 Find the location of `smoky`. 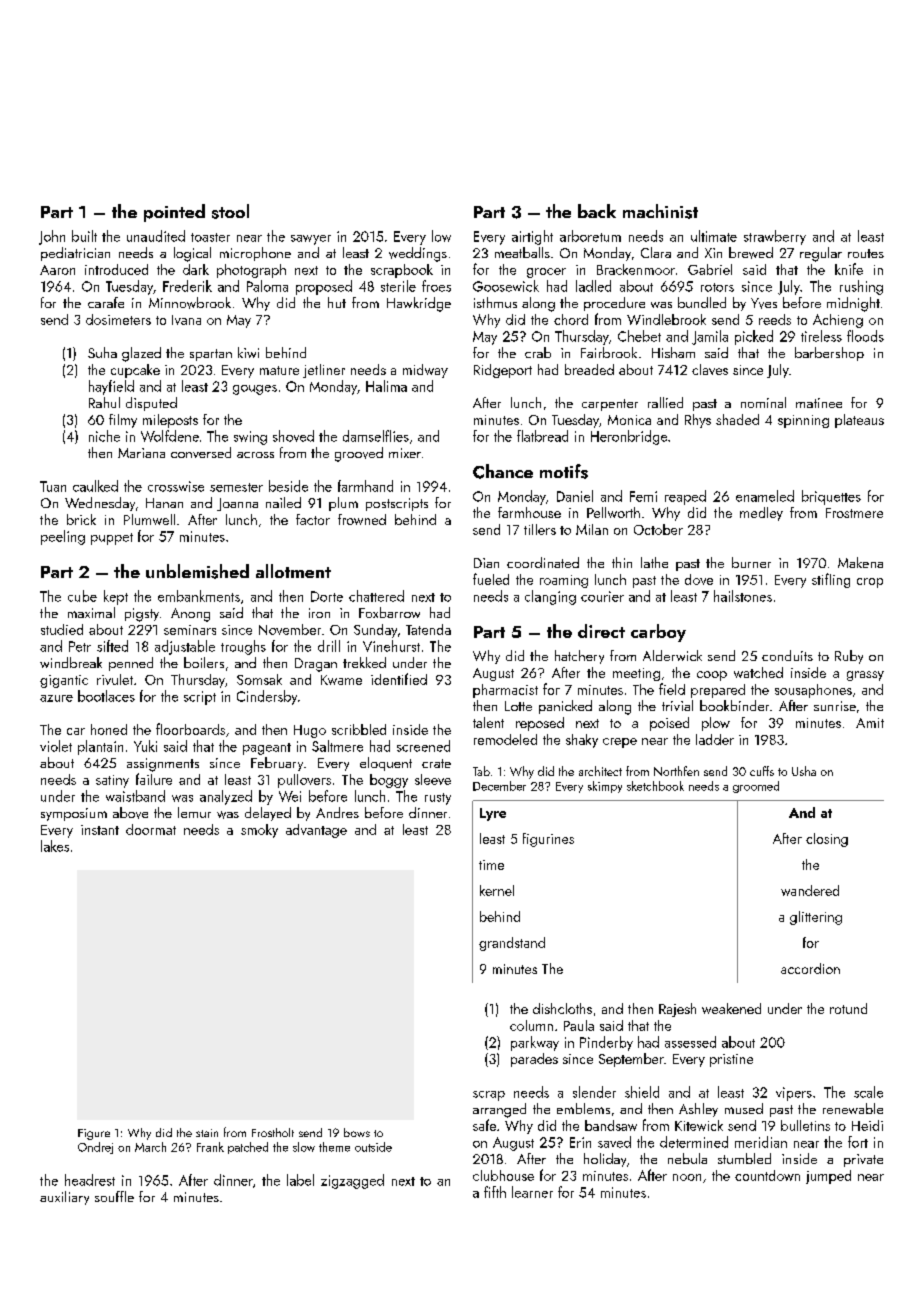

smoky is located at coordinates (259, 831).
